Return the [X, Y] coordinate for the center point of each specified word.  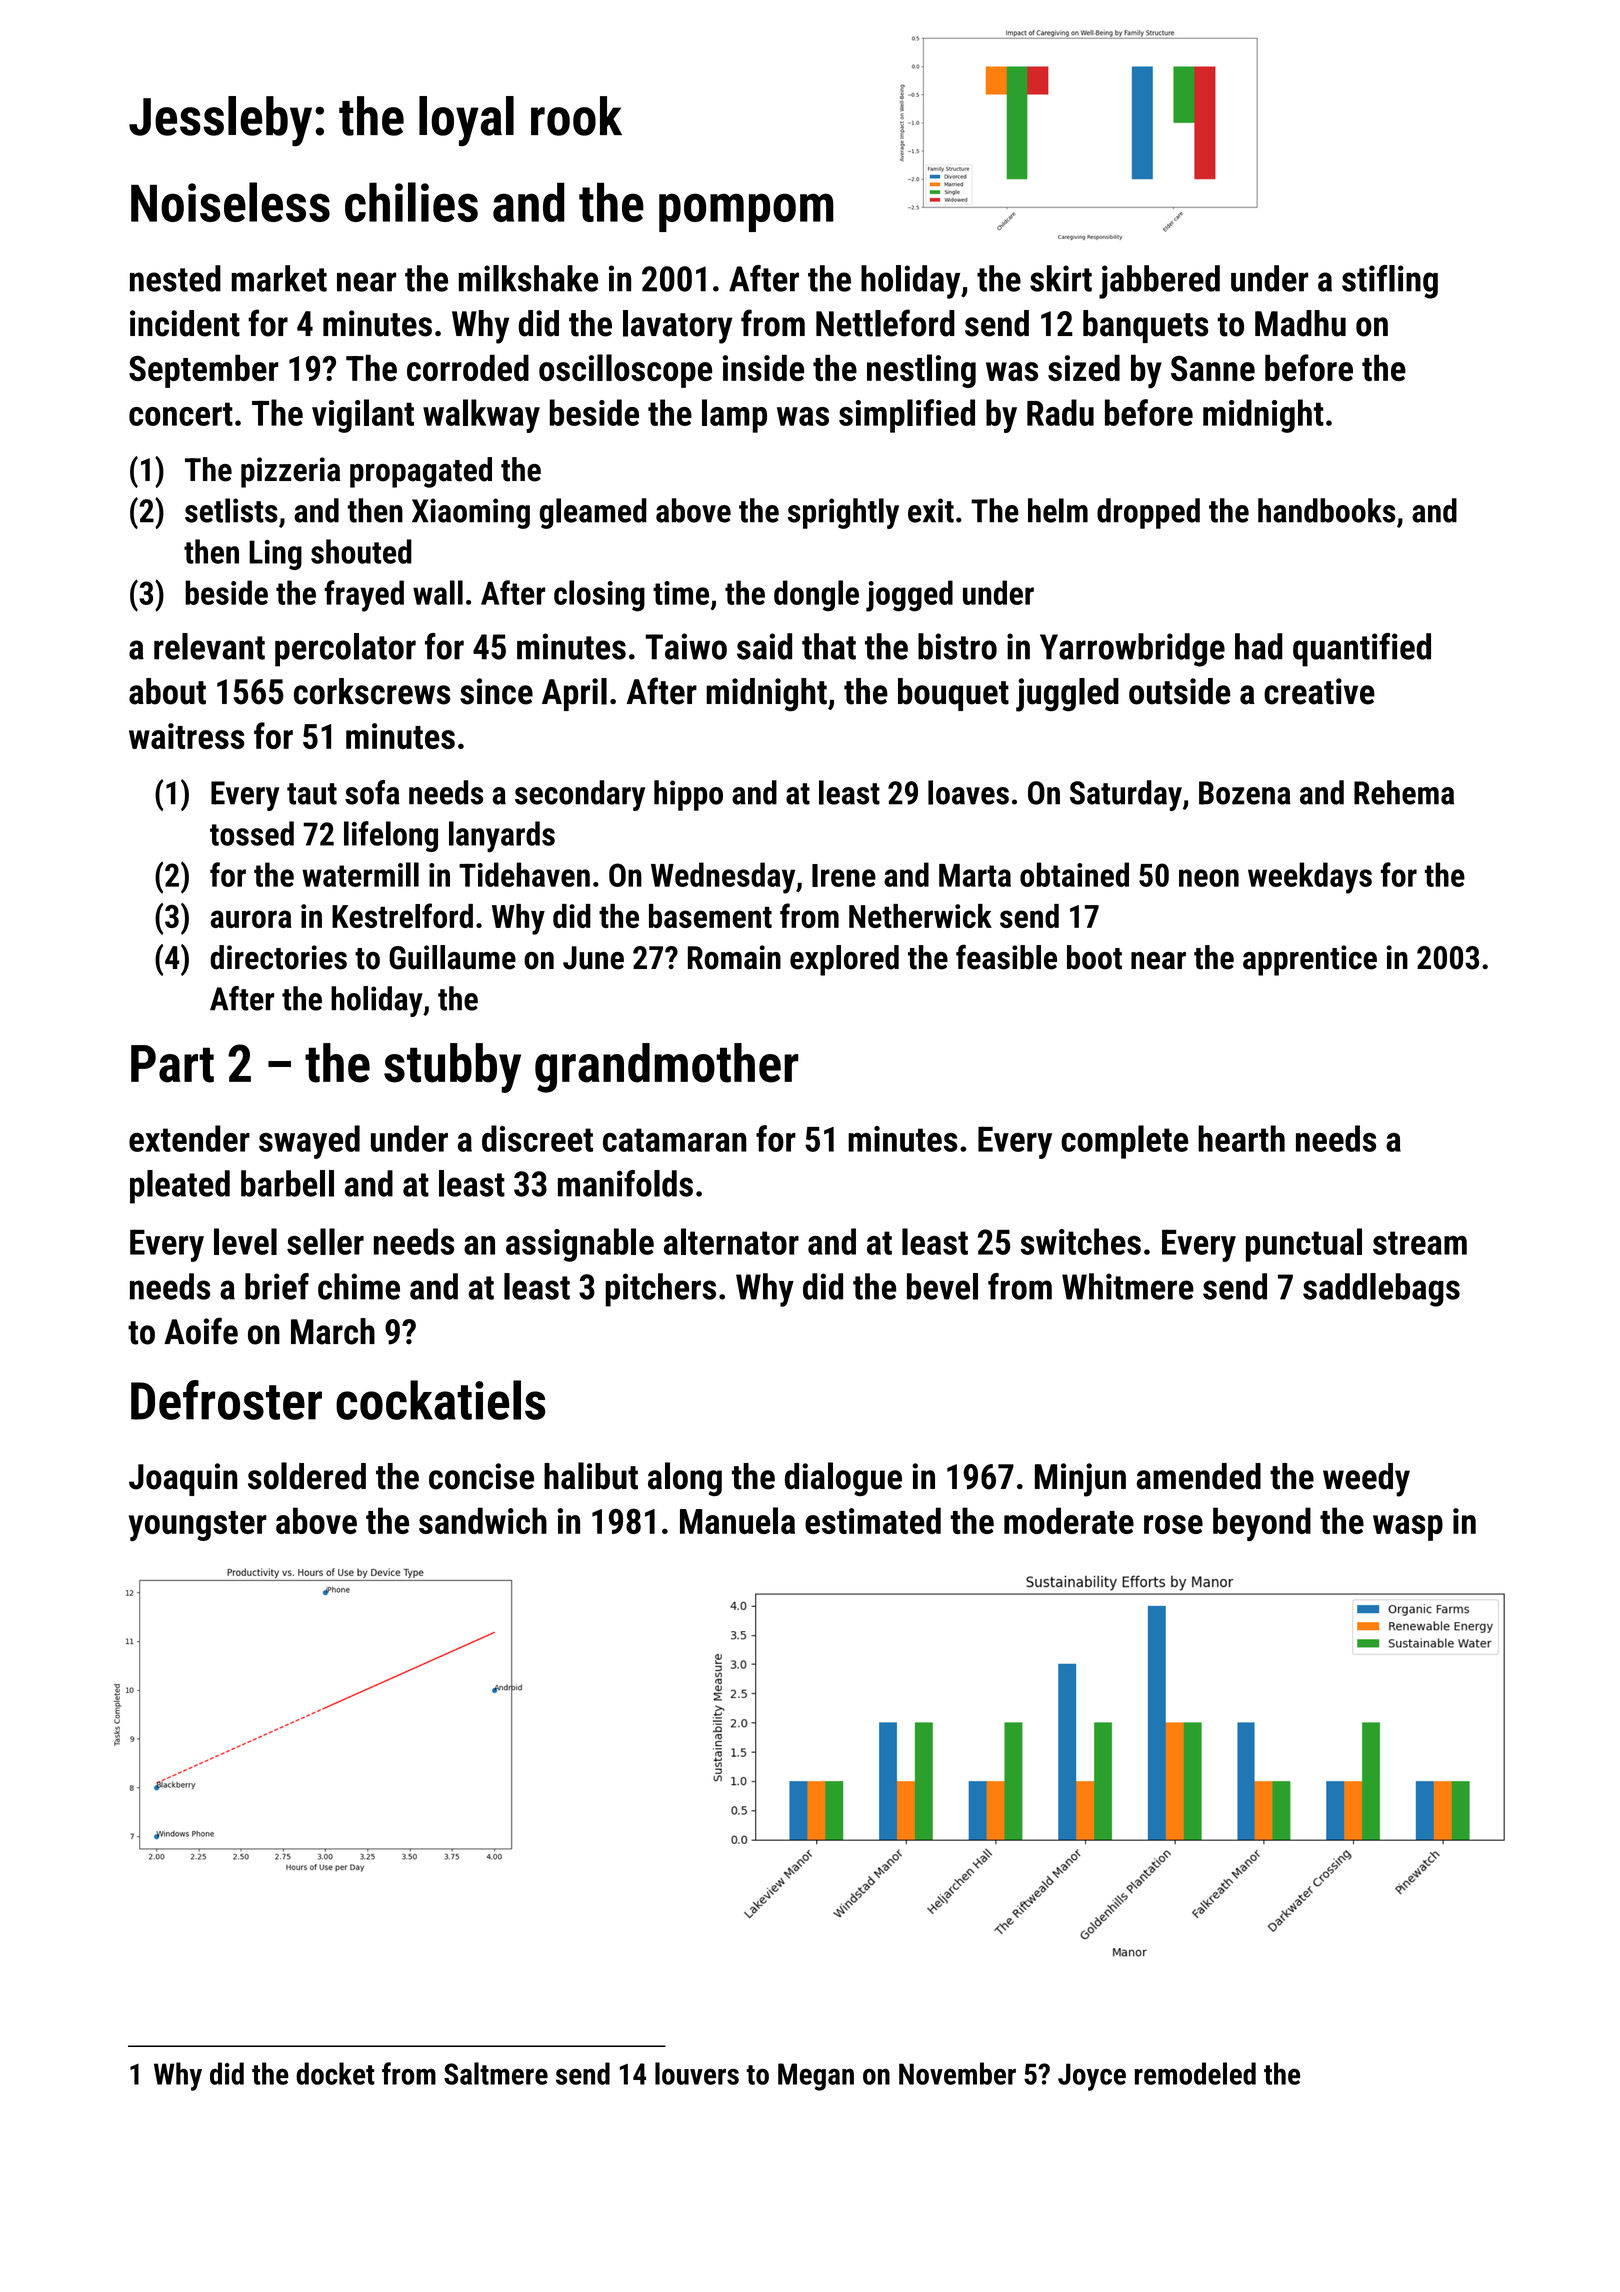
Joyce [1092, 2077]
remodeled [1195, 2073]
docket [335, 2073]
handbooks [1326, 510]
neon [1209, 878]
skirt [1061, 278]
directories [278, 957]
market [279, 278]
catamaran [675, 1140]
